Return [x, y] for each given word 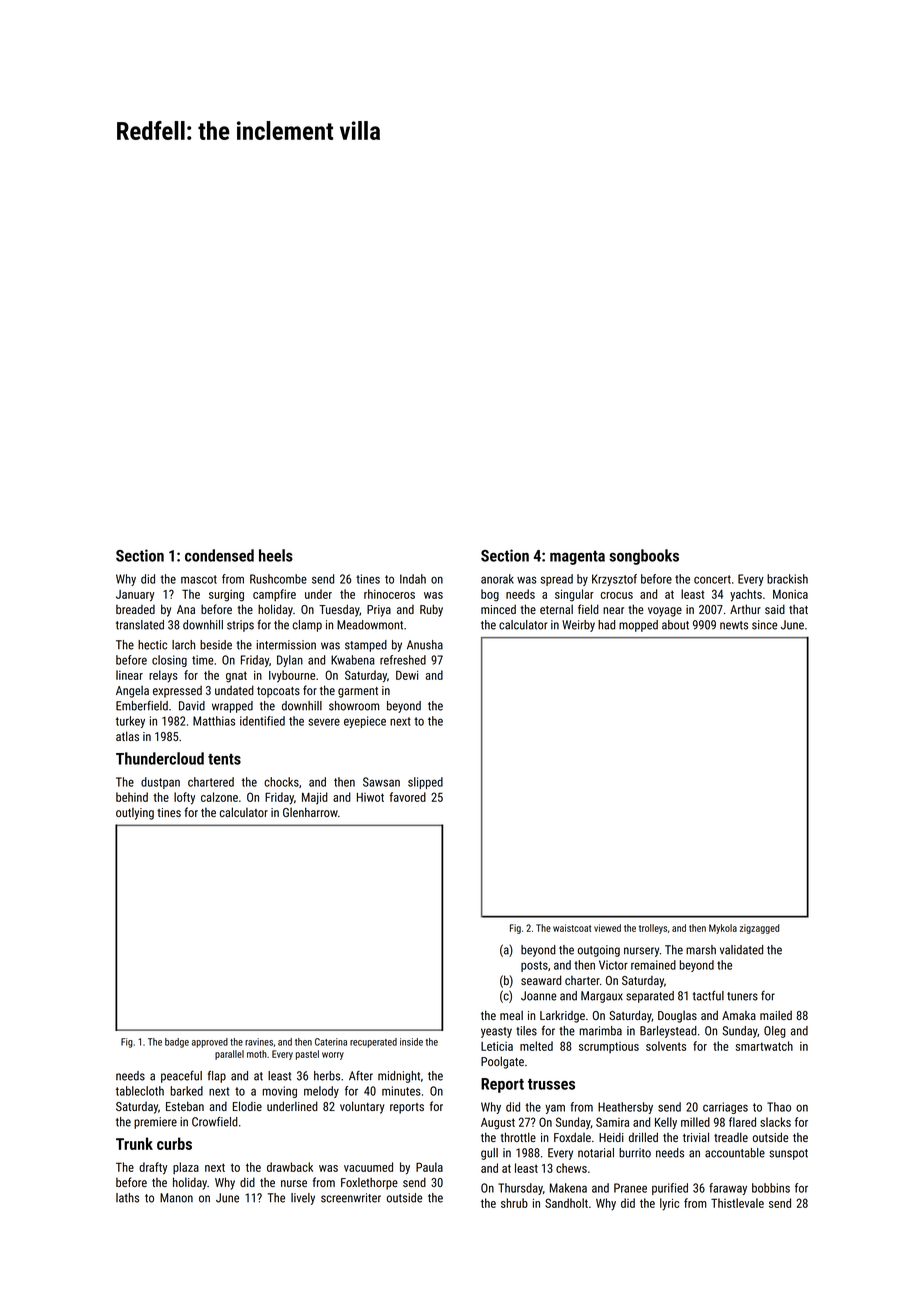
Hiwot [370, 797]
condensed [219, 555]
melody [321, 1092]
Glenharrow [310, 812]
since [764, 625]
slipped [425, 783]
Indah [413, 579]
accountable [735, 1153]
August [498, 1124]
